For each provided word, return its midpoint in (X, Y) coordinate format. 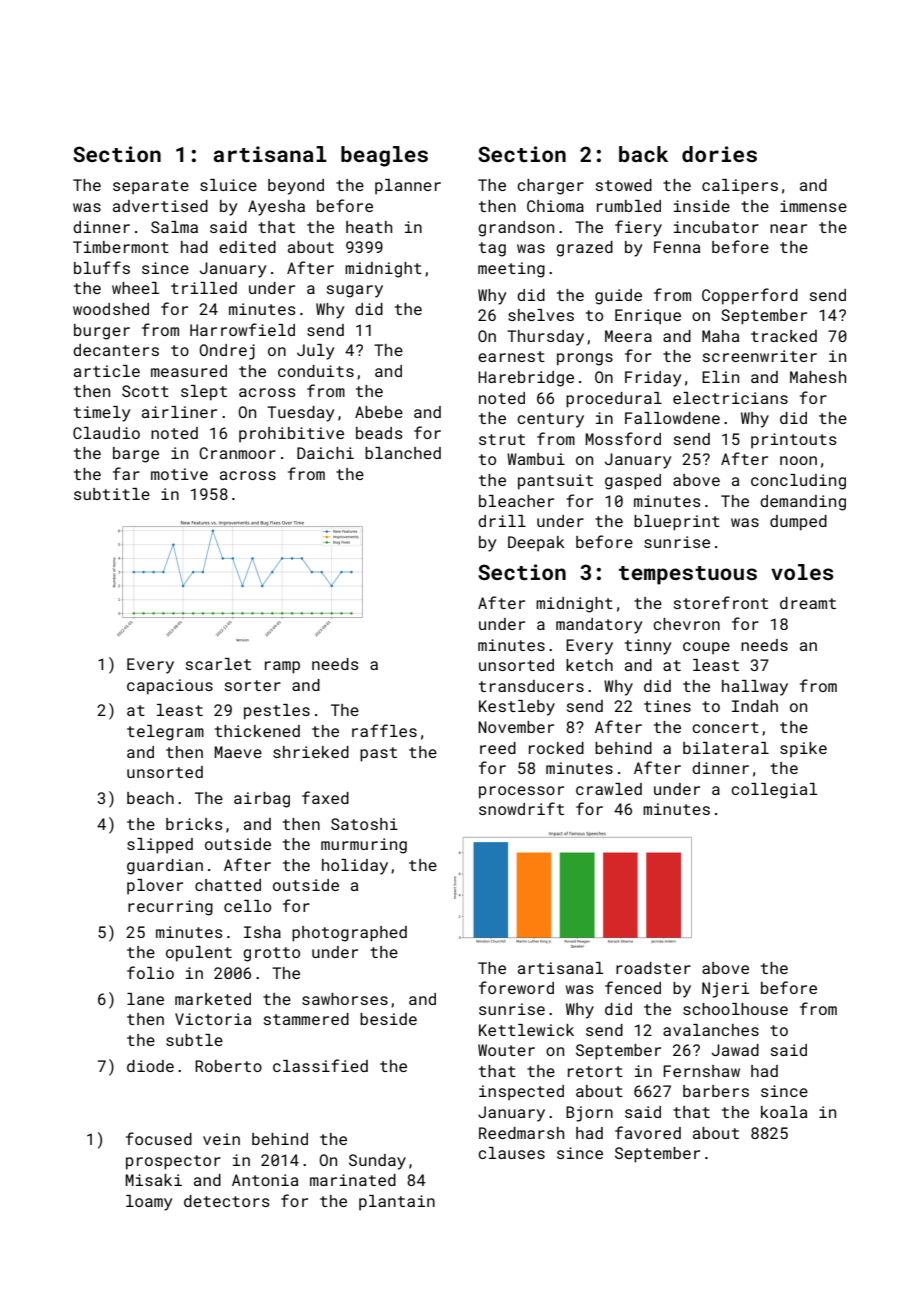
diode (150, 1066)
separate (151, 187)
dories (719, 154)
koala (784, 1112)
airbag (262, 800)
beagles (384, 156)
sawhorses (345, 999)
